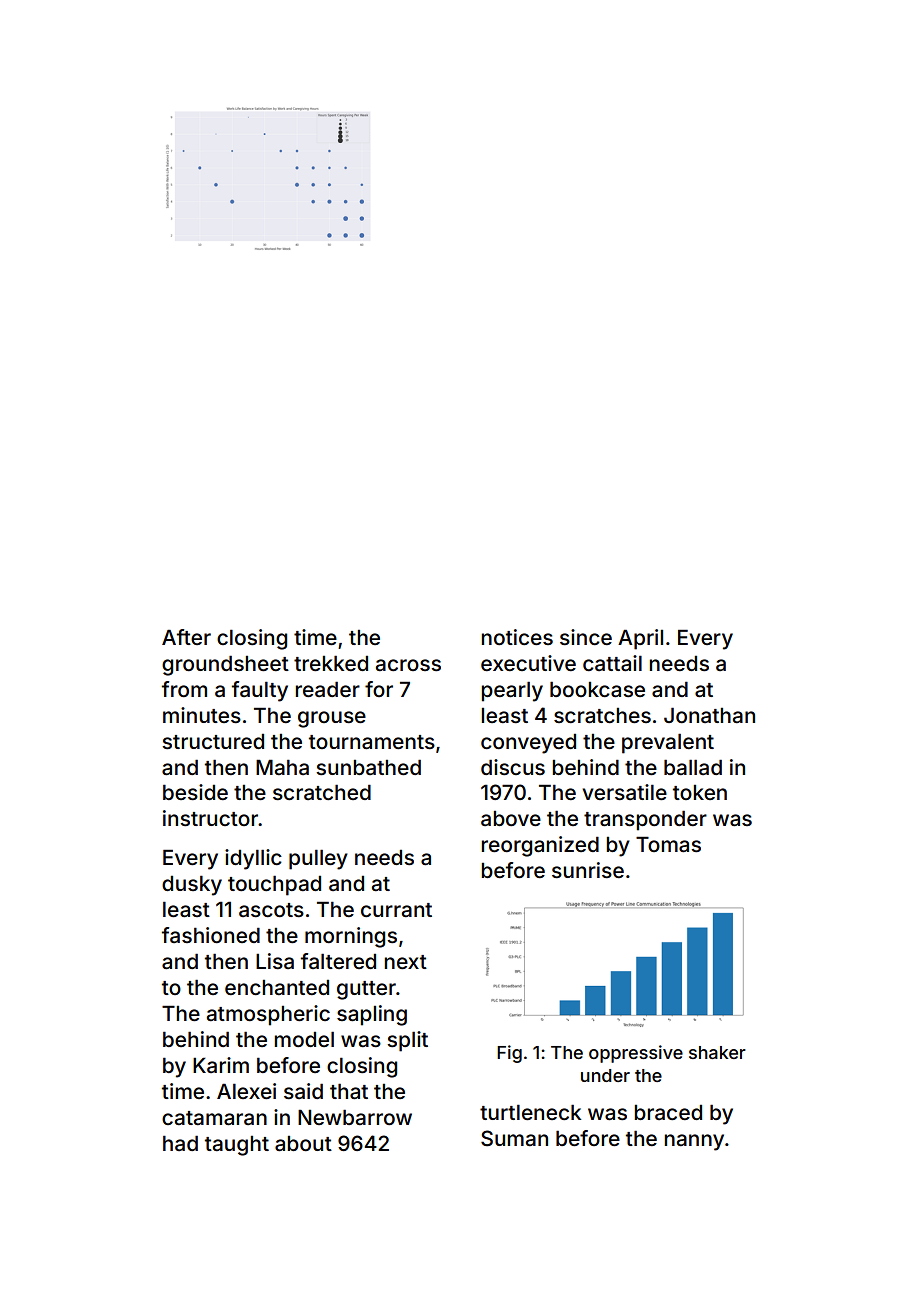 The image size is (924, 1311). What do you see at coordinates (396, 910) in the image?
I see `currant` at bounding box center [396, 910].
